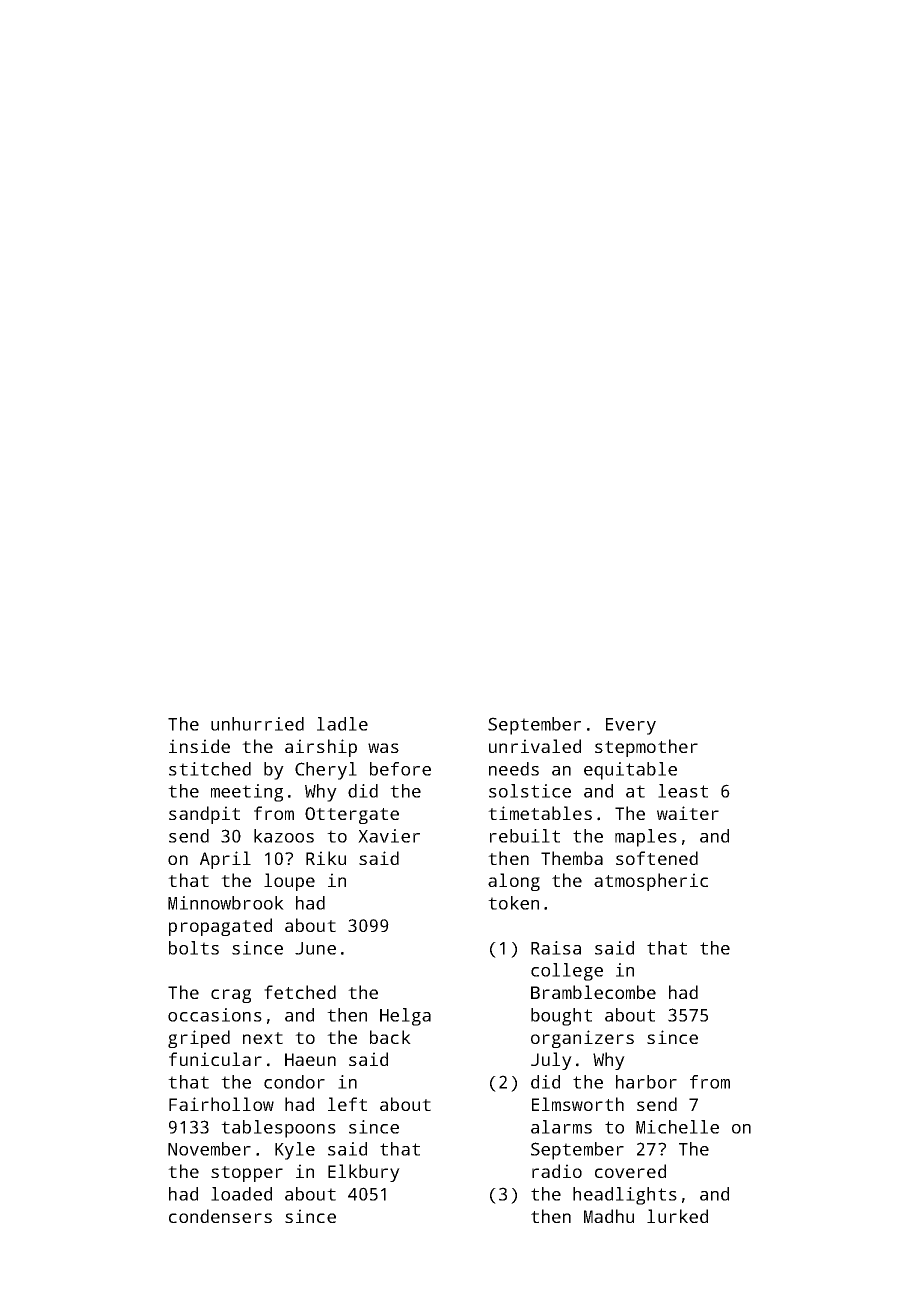  What do you see at coordinates (630, 1171) in the screenshot?
I see `covered` at bounding box center [630, 1171].
